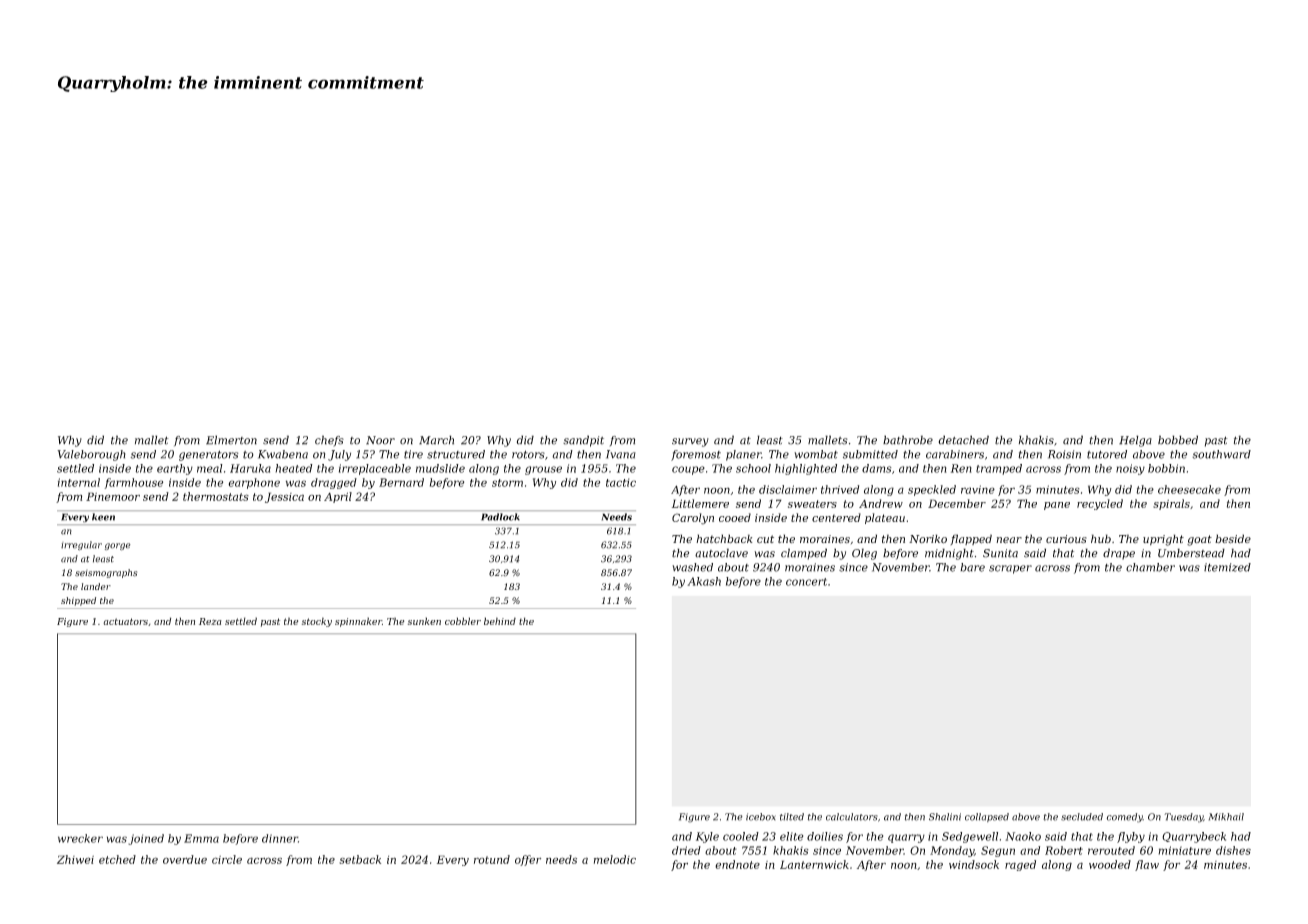  I want to click on Reza, so click(210, 621).
